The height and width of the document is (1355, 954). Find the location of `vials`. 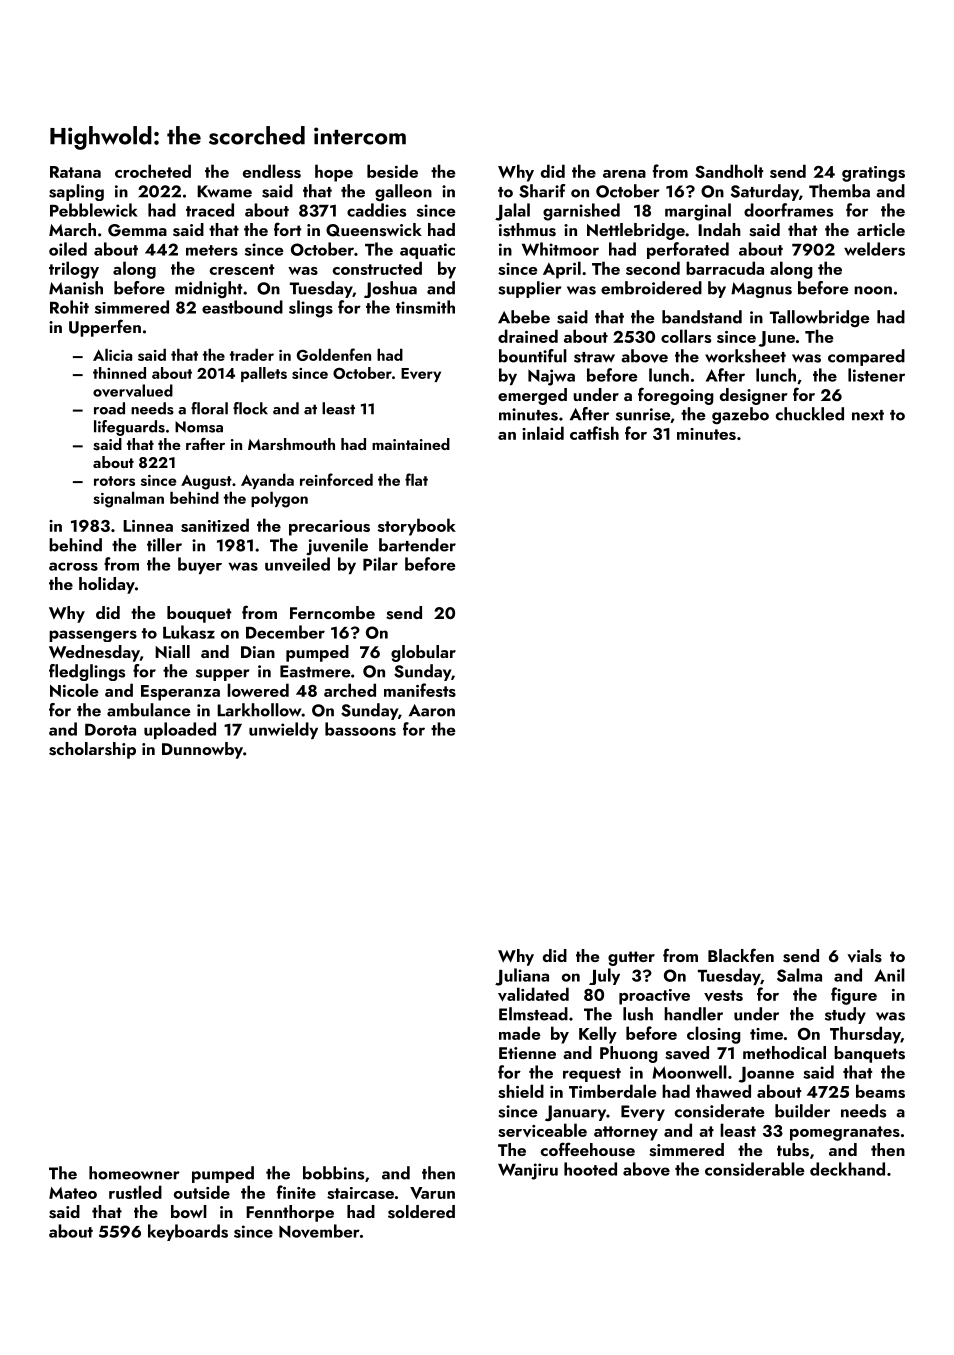

vials is located at coordinates (864, 956).
